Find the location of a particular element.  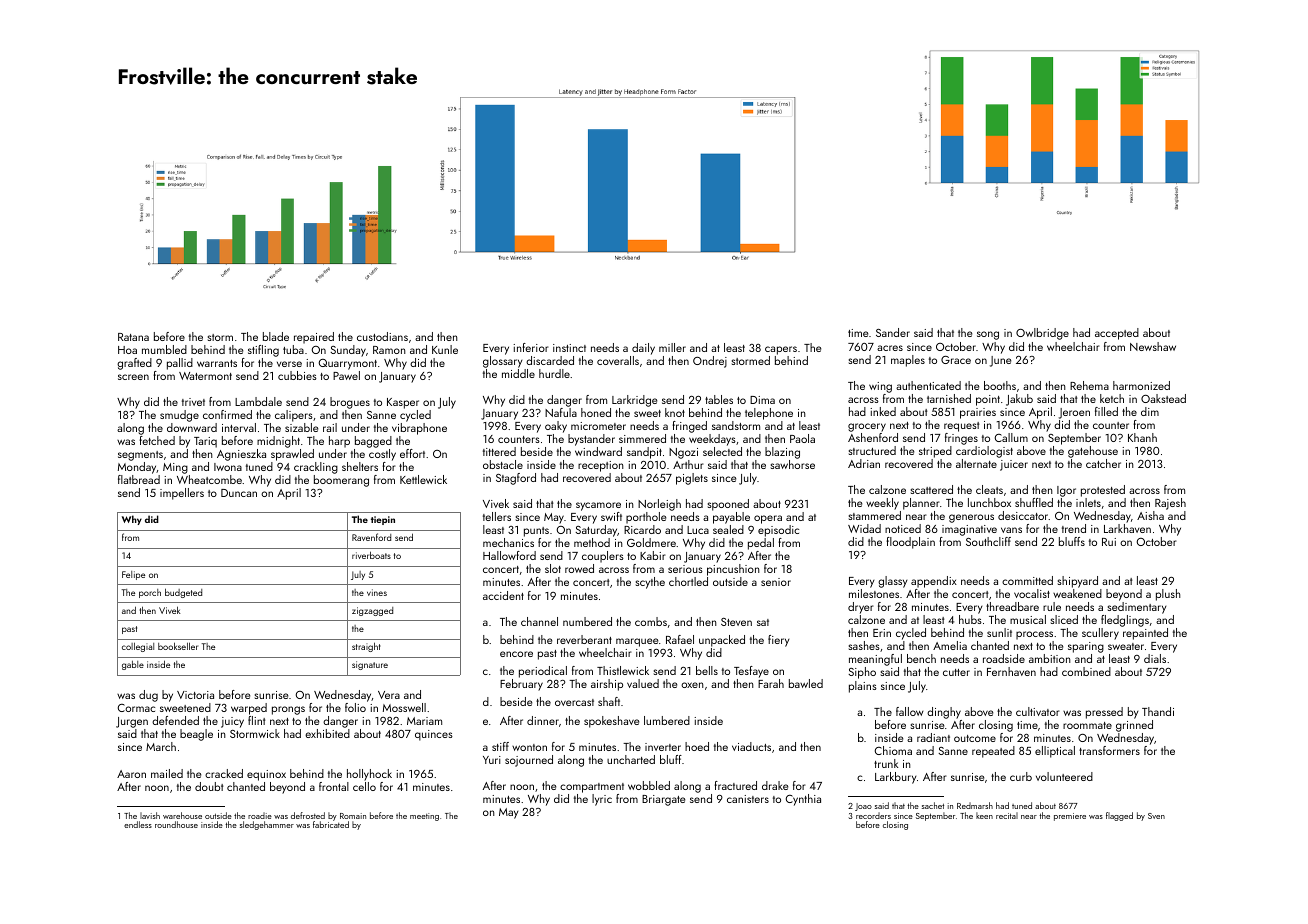

roundhouse is located at coordinates (176, 824).
